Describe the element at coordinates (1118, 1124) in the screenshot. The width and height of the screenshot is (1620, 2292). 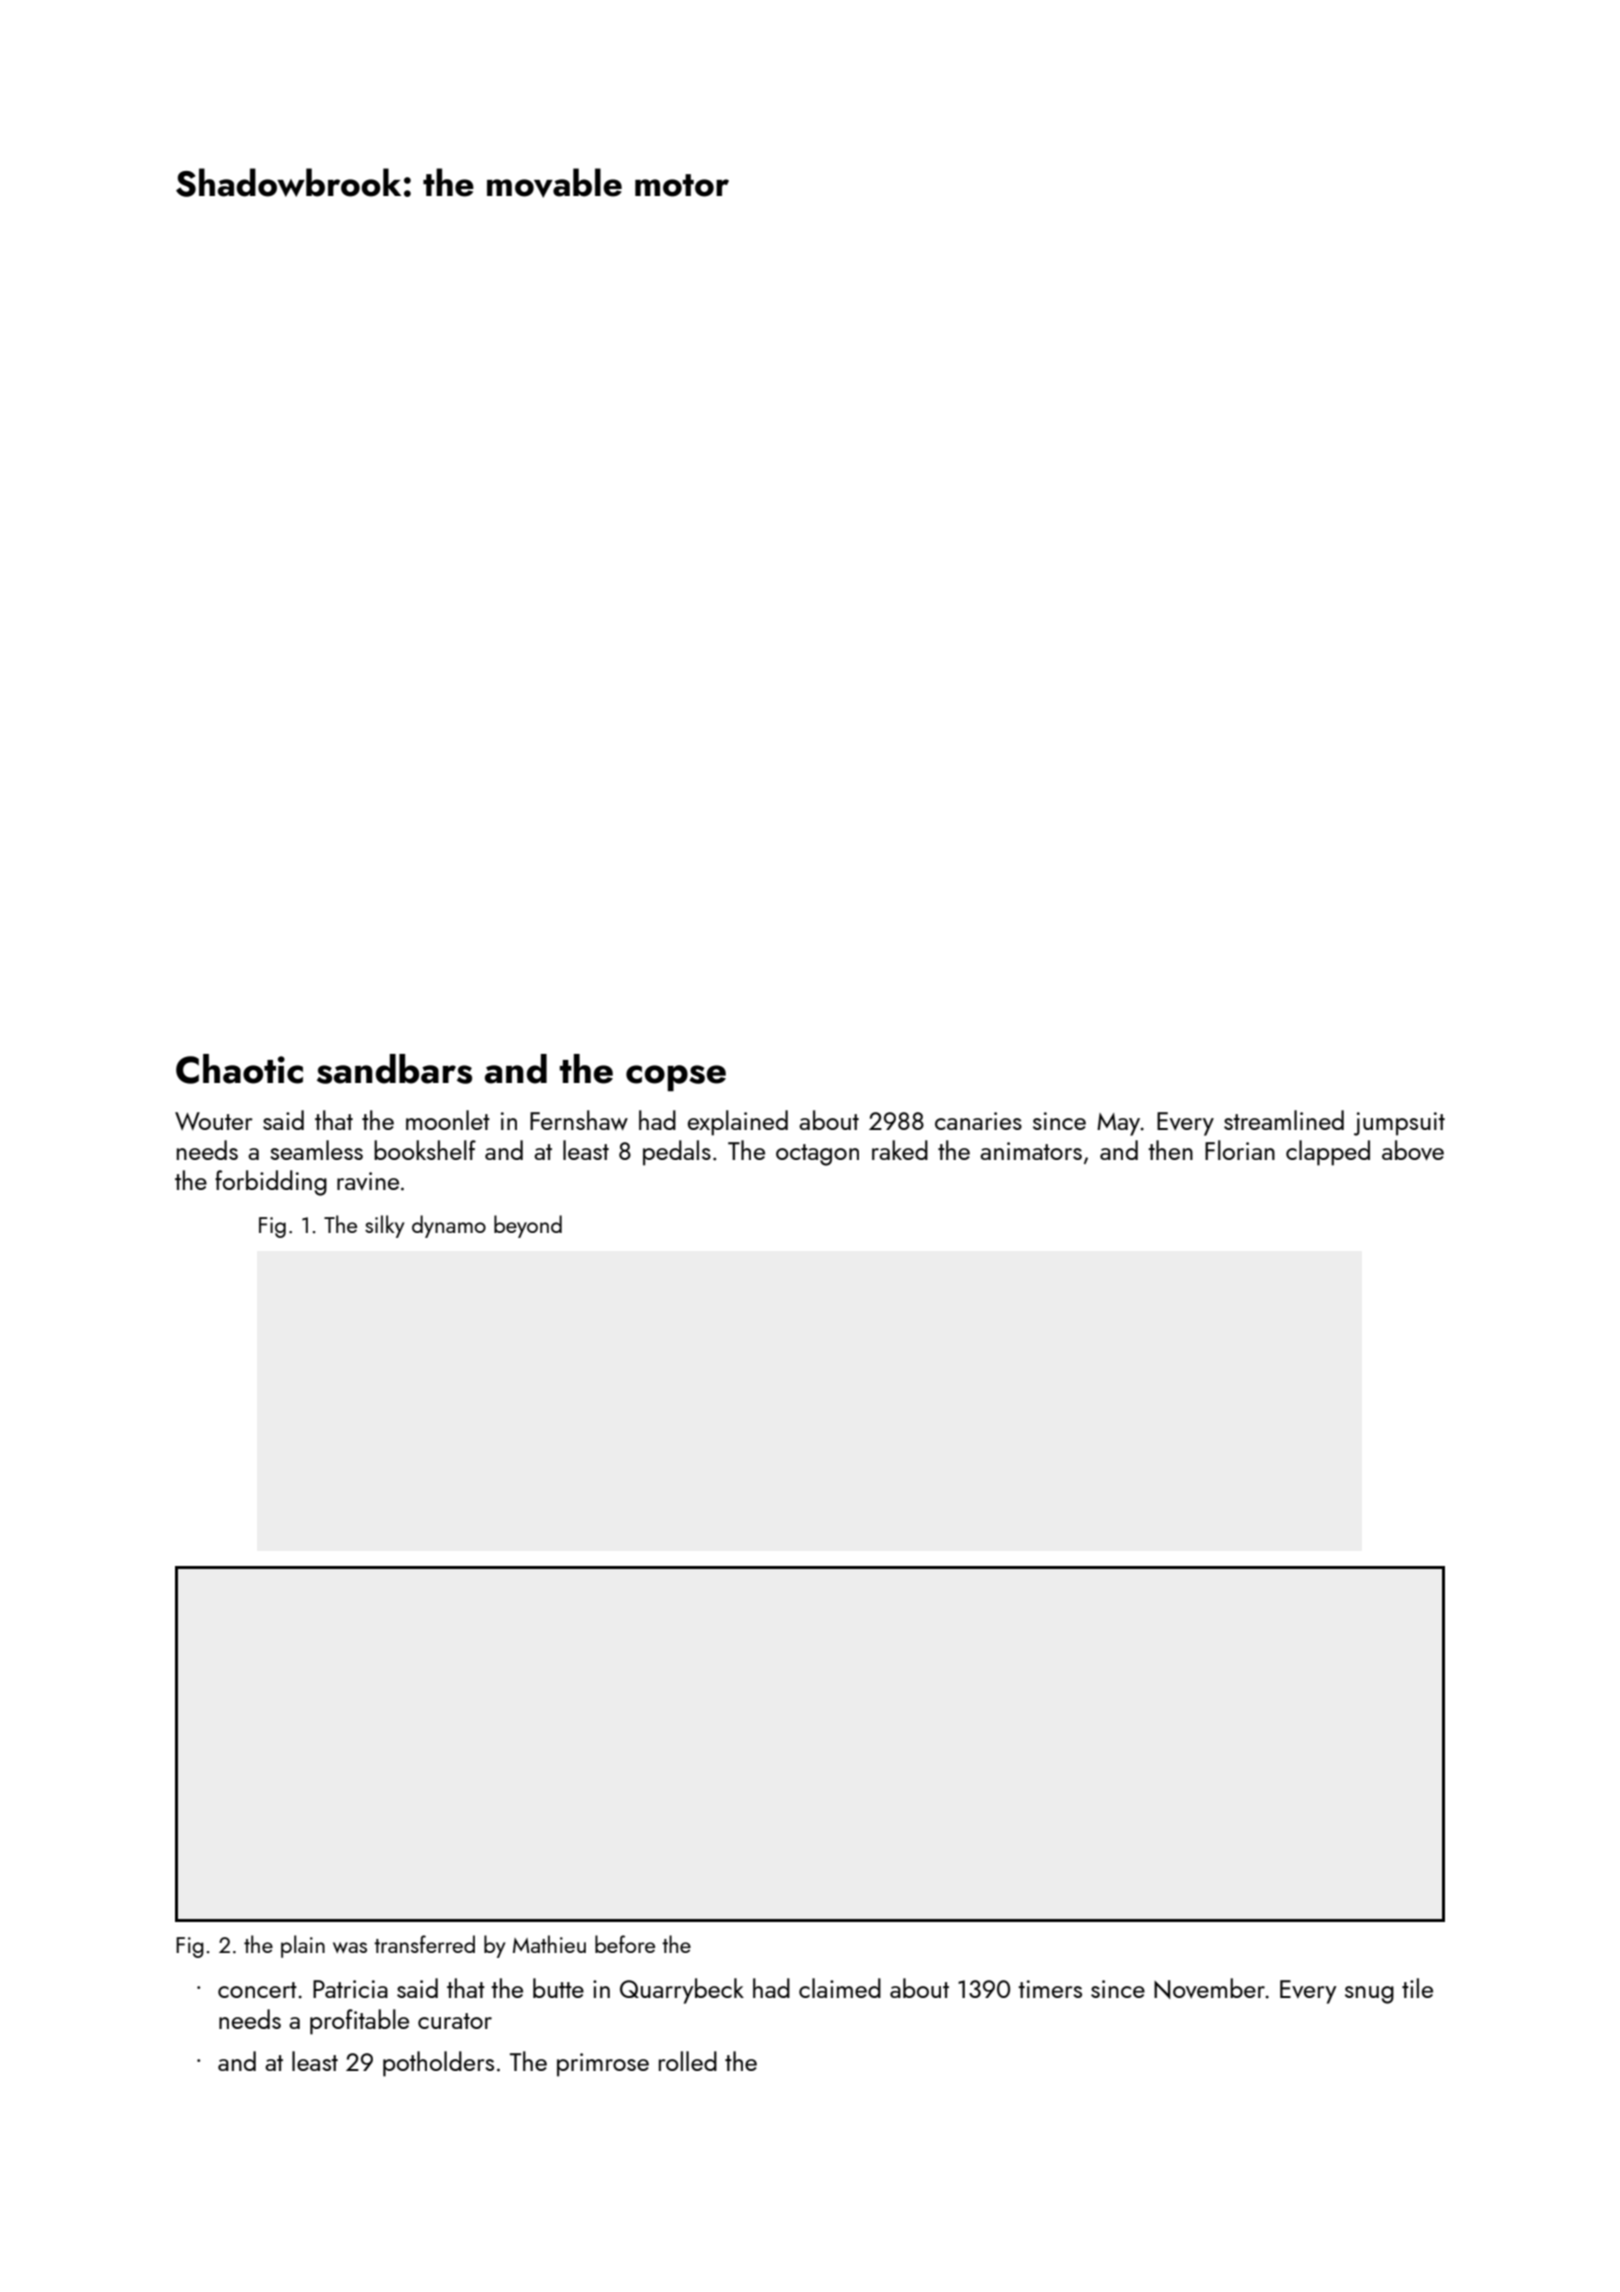
I see `May` at that location.
